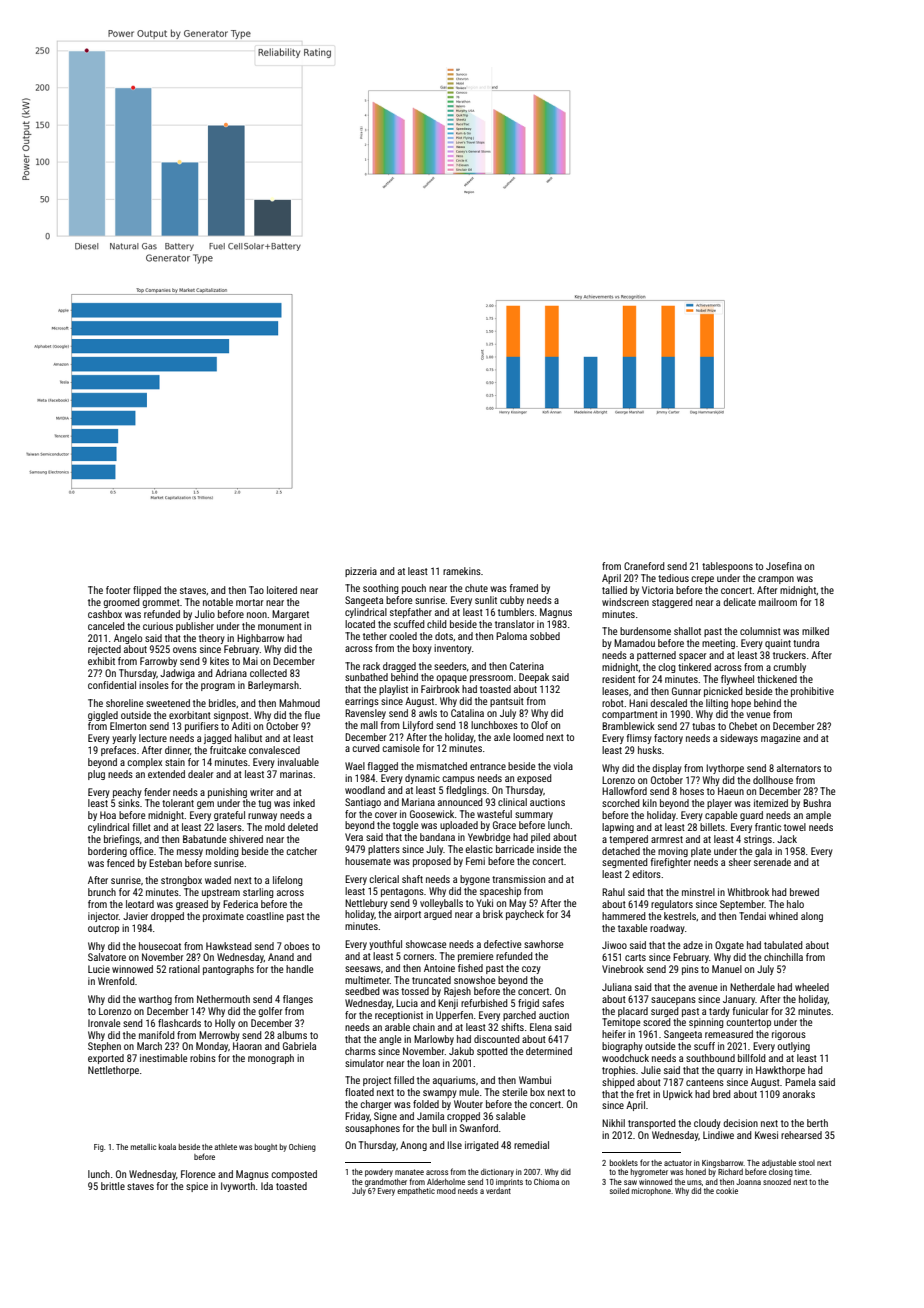 The width and height of the document is (924, 1308). Describe the element at coordinates (416, 1192) in the document. I see `empathetic` at that location.
